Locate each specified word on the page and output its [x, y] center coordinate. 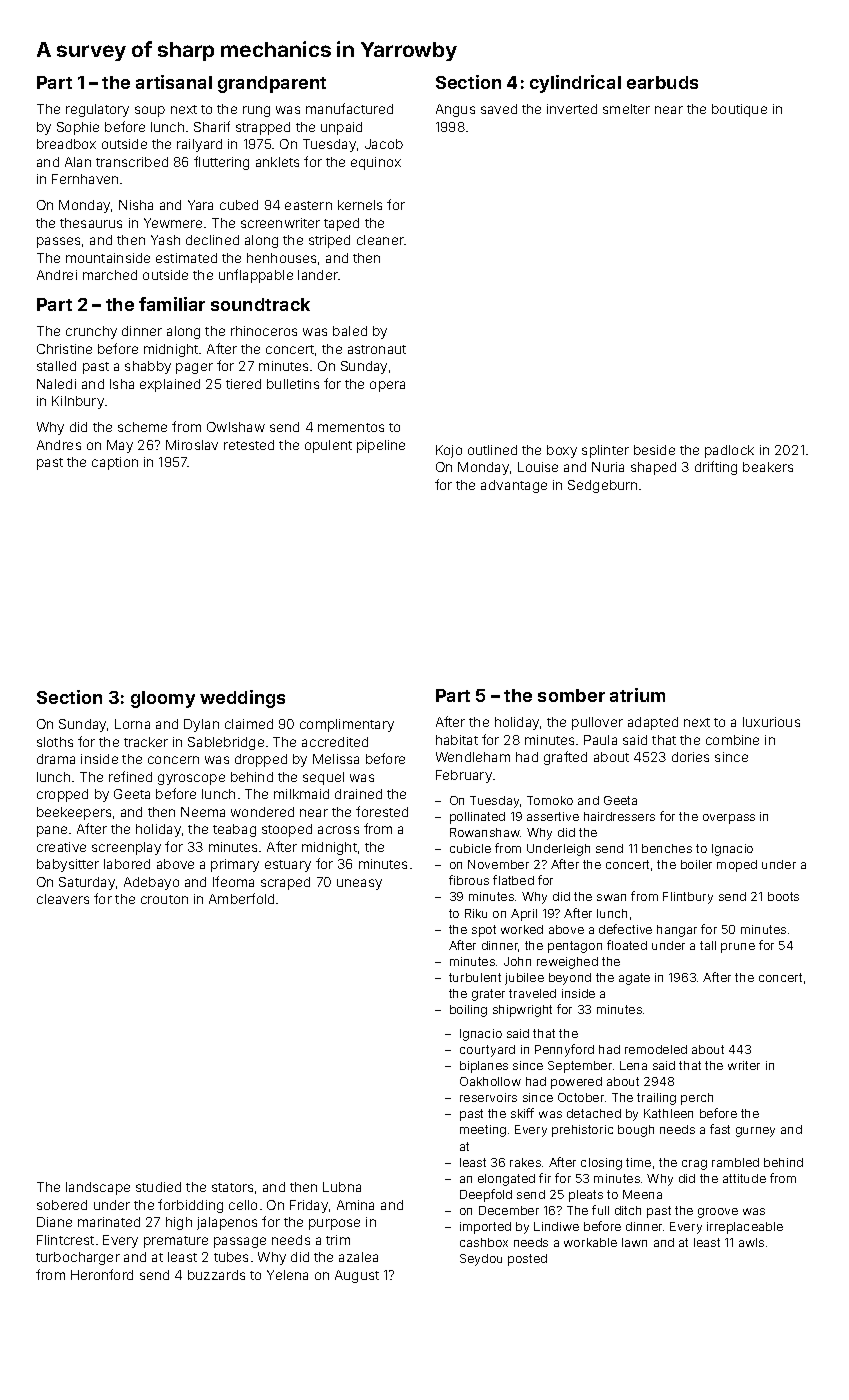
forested [382, 811]
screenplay [126, 848]
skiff [522, 1113]
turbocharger [78, 1258]
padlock [729, 451]
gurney [755, 1132]
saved [499, 109]
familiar [172, 304]
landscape [98, 1188]
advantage [514, 486]
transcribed [132, 162]
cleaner [380, 240]
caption [115, 463]
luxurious [771, 722]
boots [783, 896]
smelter [626, 109]
